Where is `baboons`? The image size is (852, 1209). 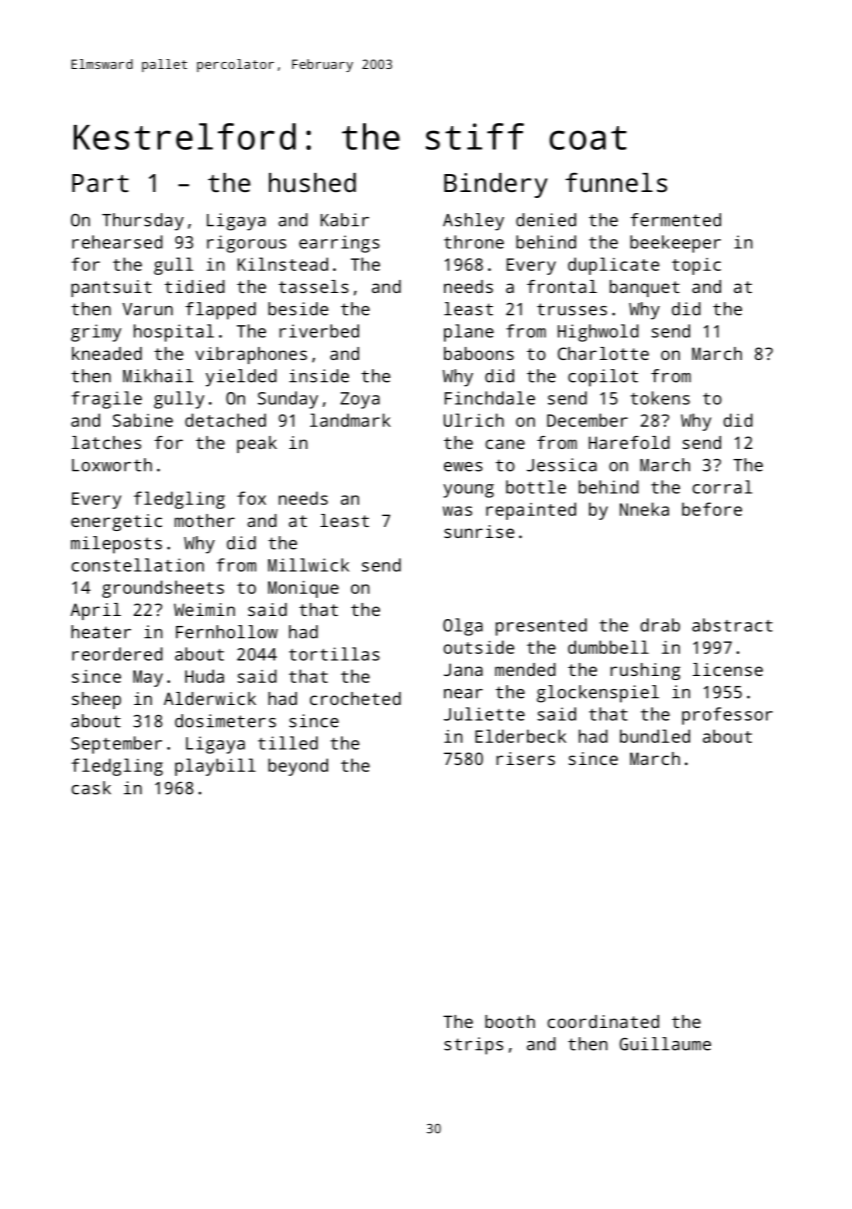
baboons is located at coordinates (479, 353).
